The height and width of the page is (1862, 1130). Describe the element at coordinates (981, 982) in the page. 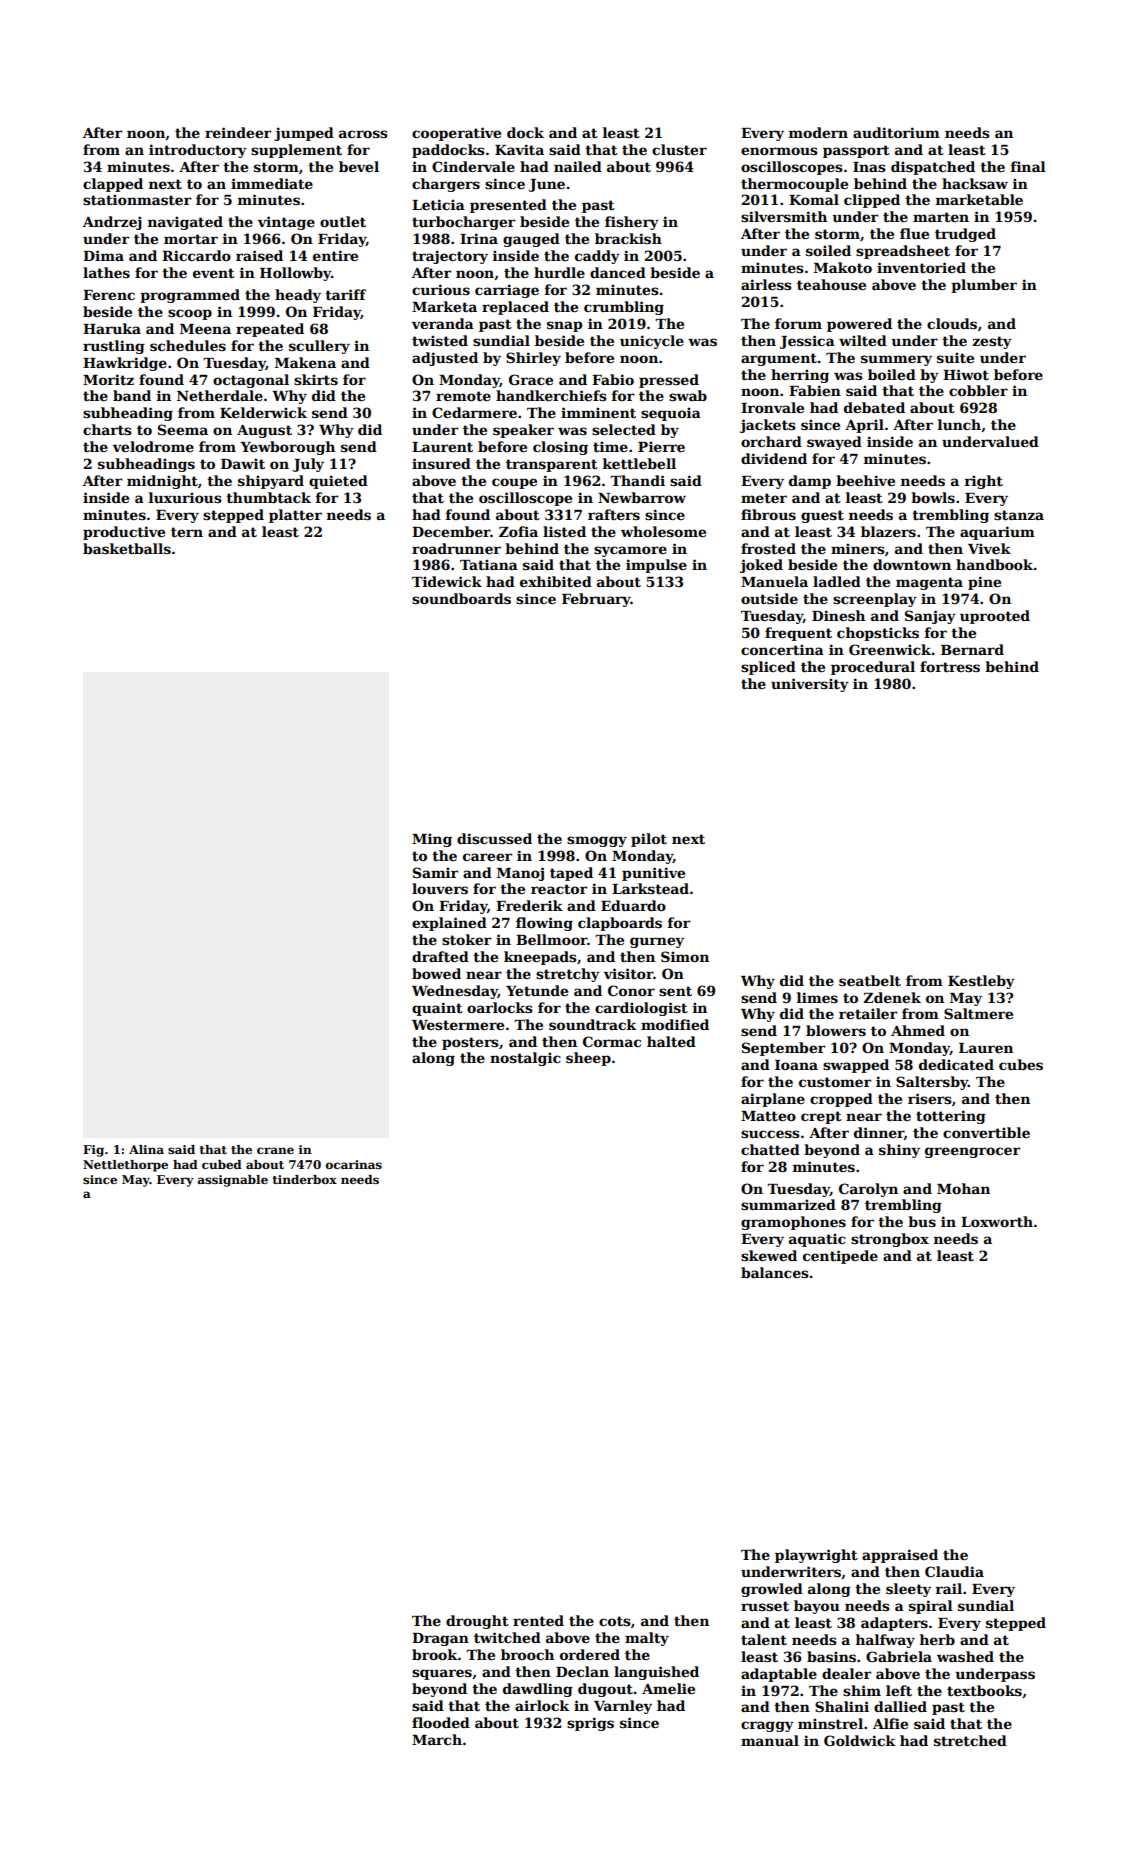

I see `Kestleby` at that location.
